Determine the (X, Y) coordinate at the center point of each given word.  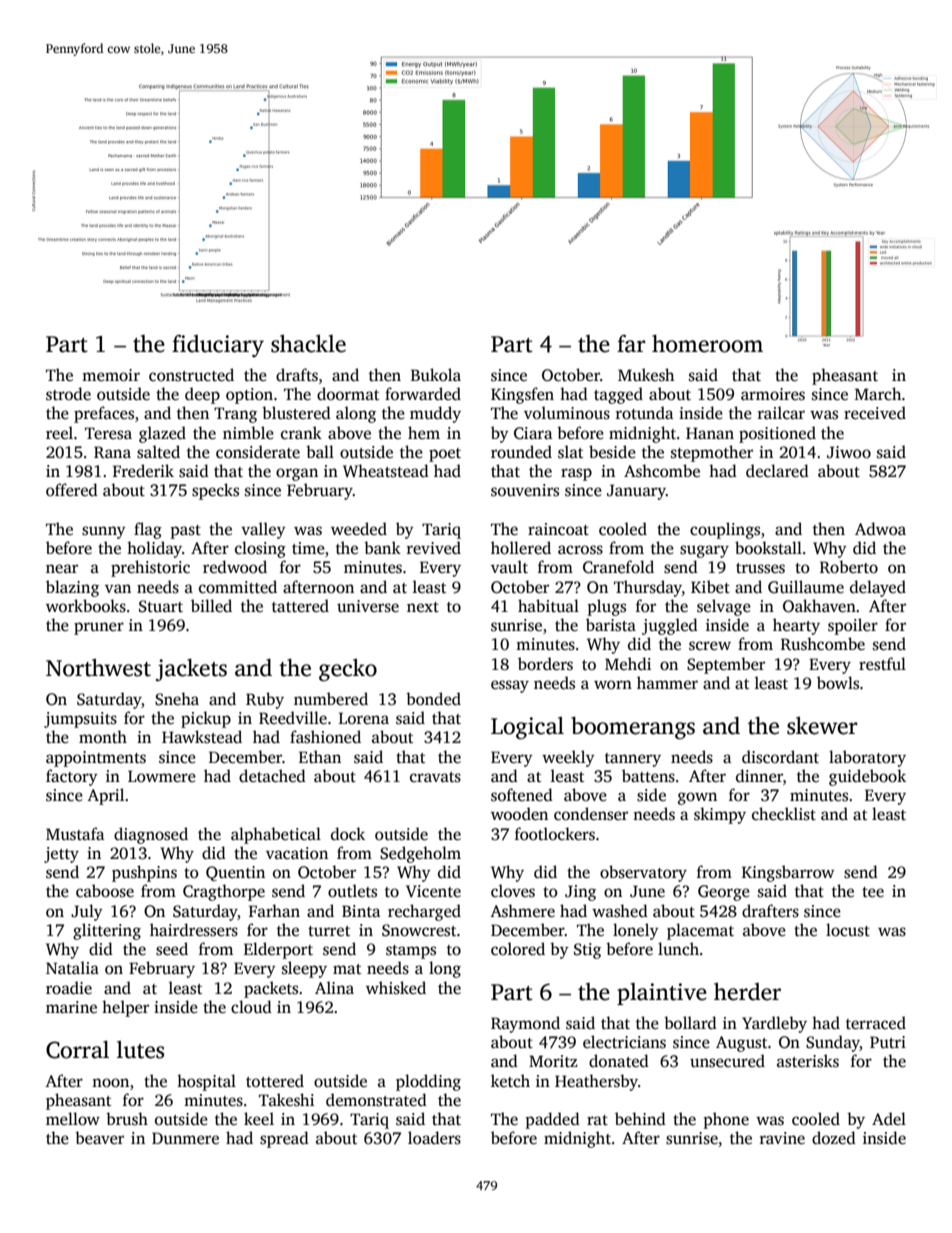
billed (211, 606)
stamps (411, 952)
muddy (435, 414)
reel (59, 433)
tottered (275, 1081)
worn (613, 684)
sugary (704, 551)
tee (873, 892)
